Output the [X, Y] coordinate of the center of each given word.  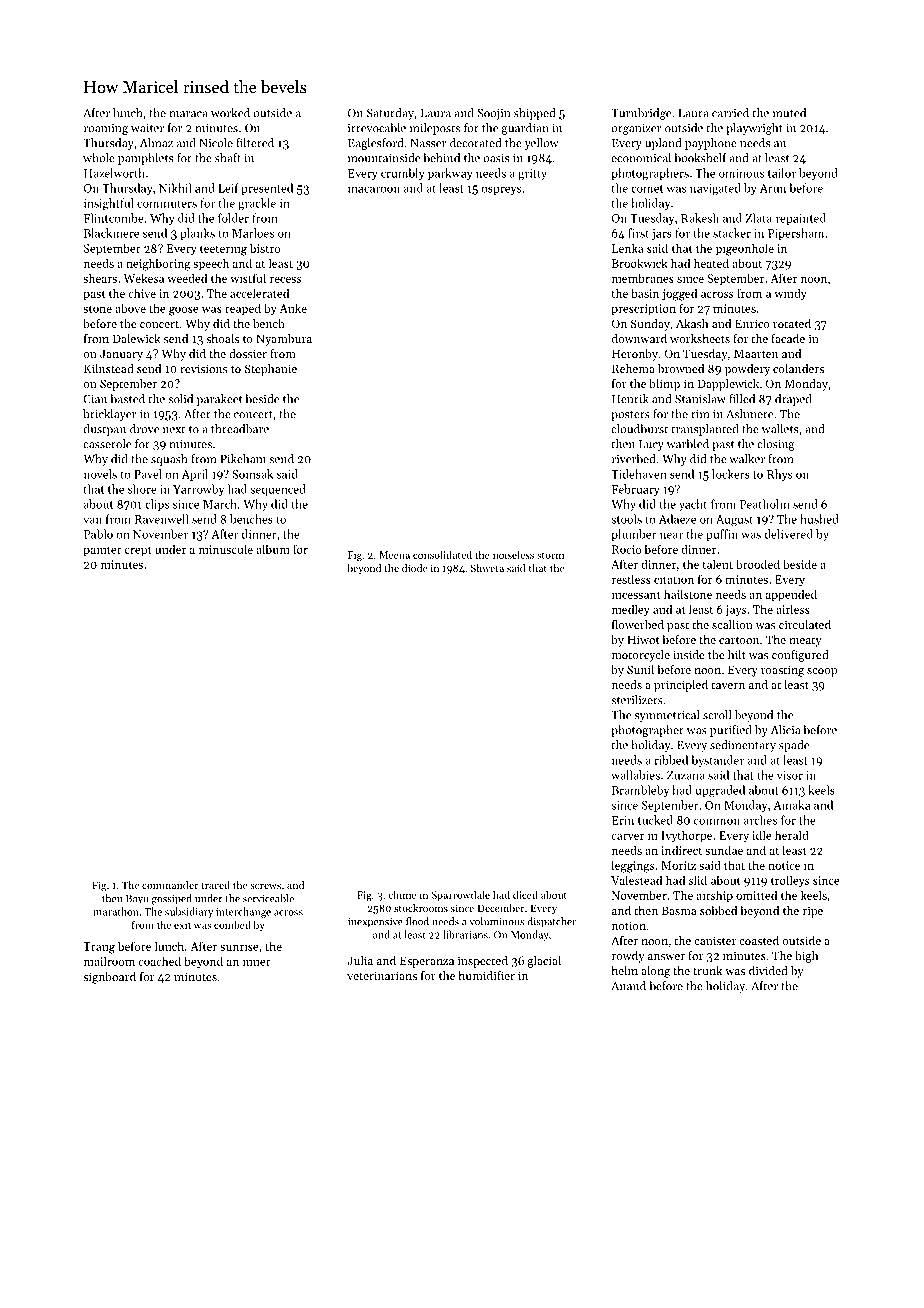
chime [402, 894]
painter [102, 551]
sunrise [239, 946]
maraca [188, 114]
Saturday [390, 114]
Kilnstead [109, 368]
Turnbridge [641, 114]
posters [630, 416]
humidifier [486, 975]
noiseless [513, 554]
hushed [819, 519]
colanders [798, 368]
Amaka [791, 805]
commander [170, 885]
